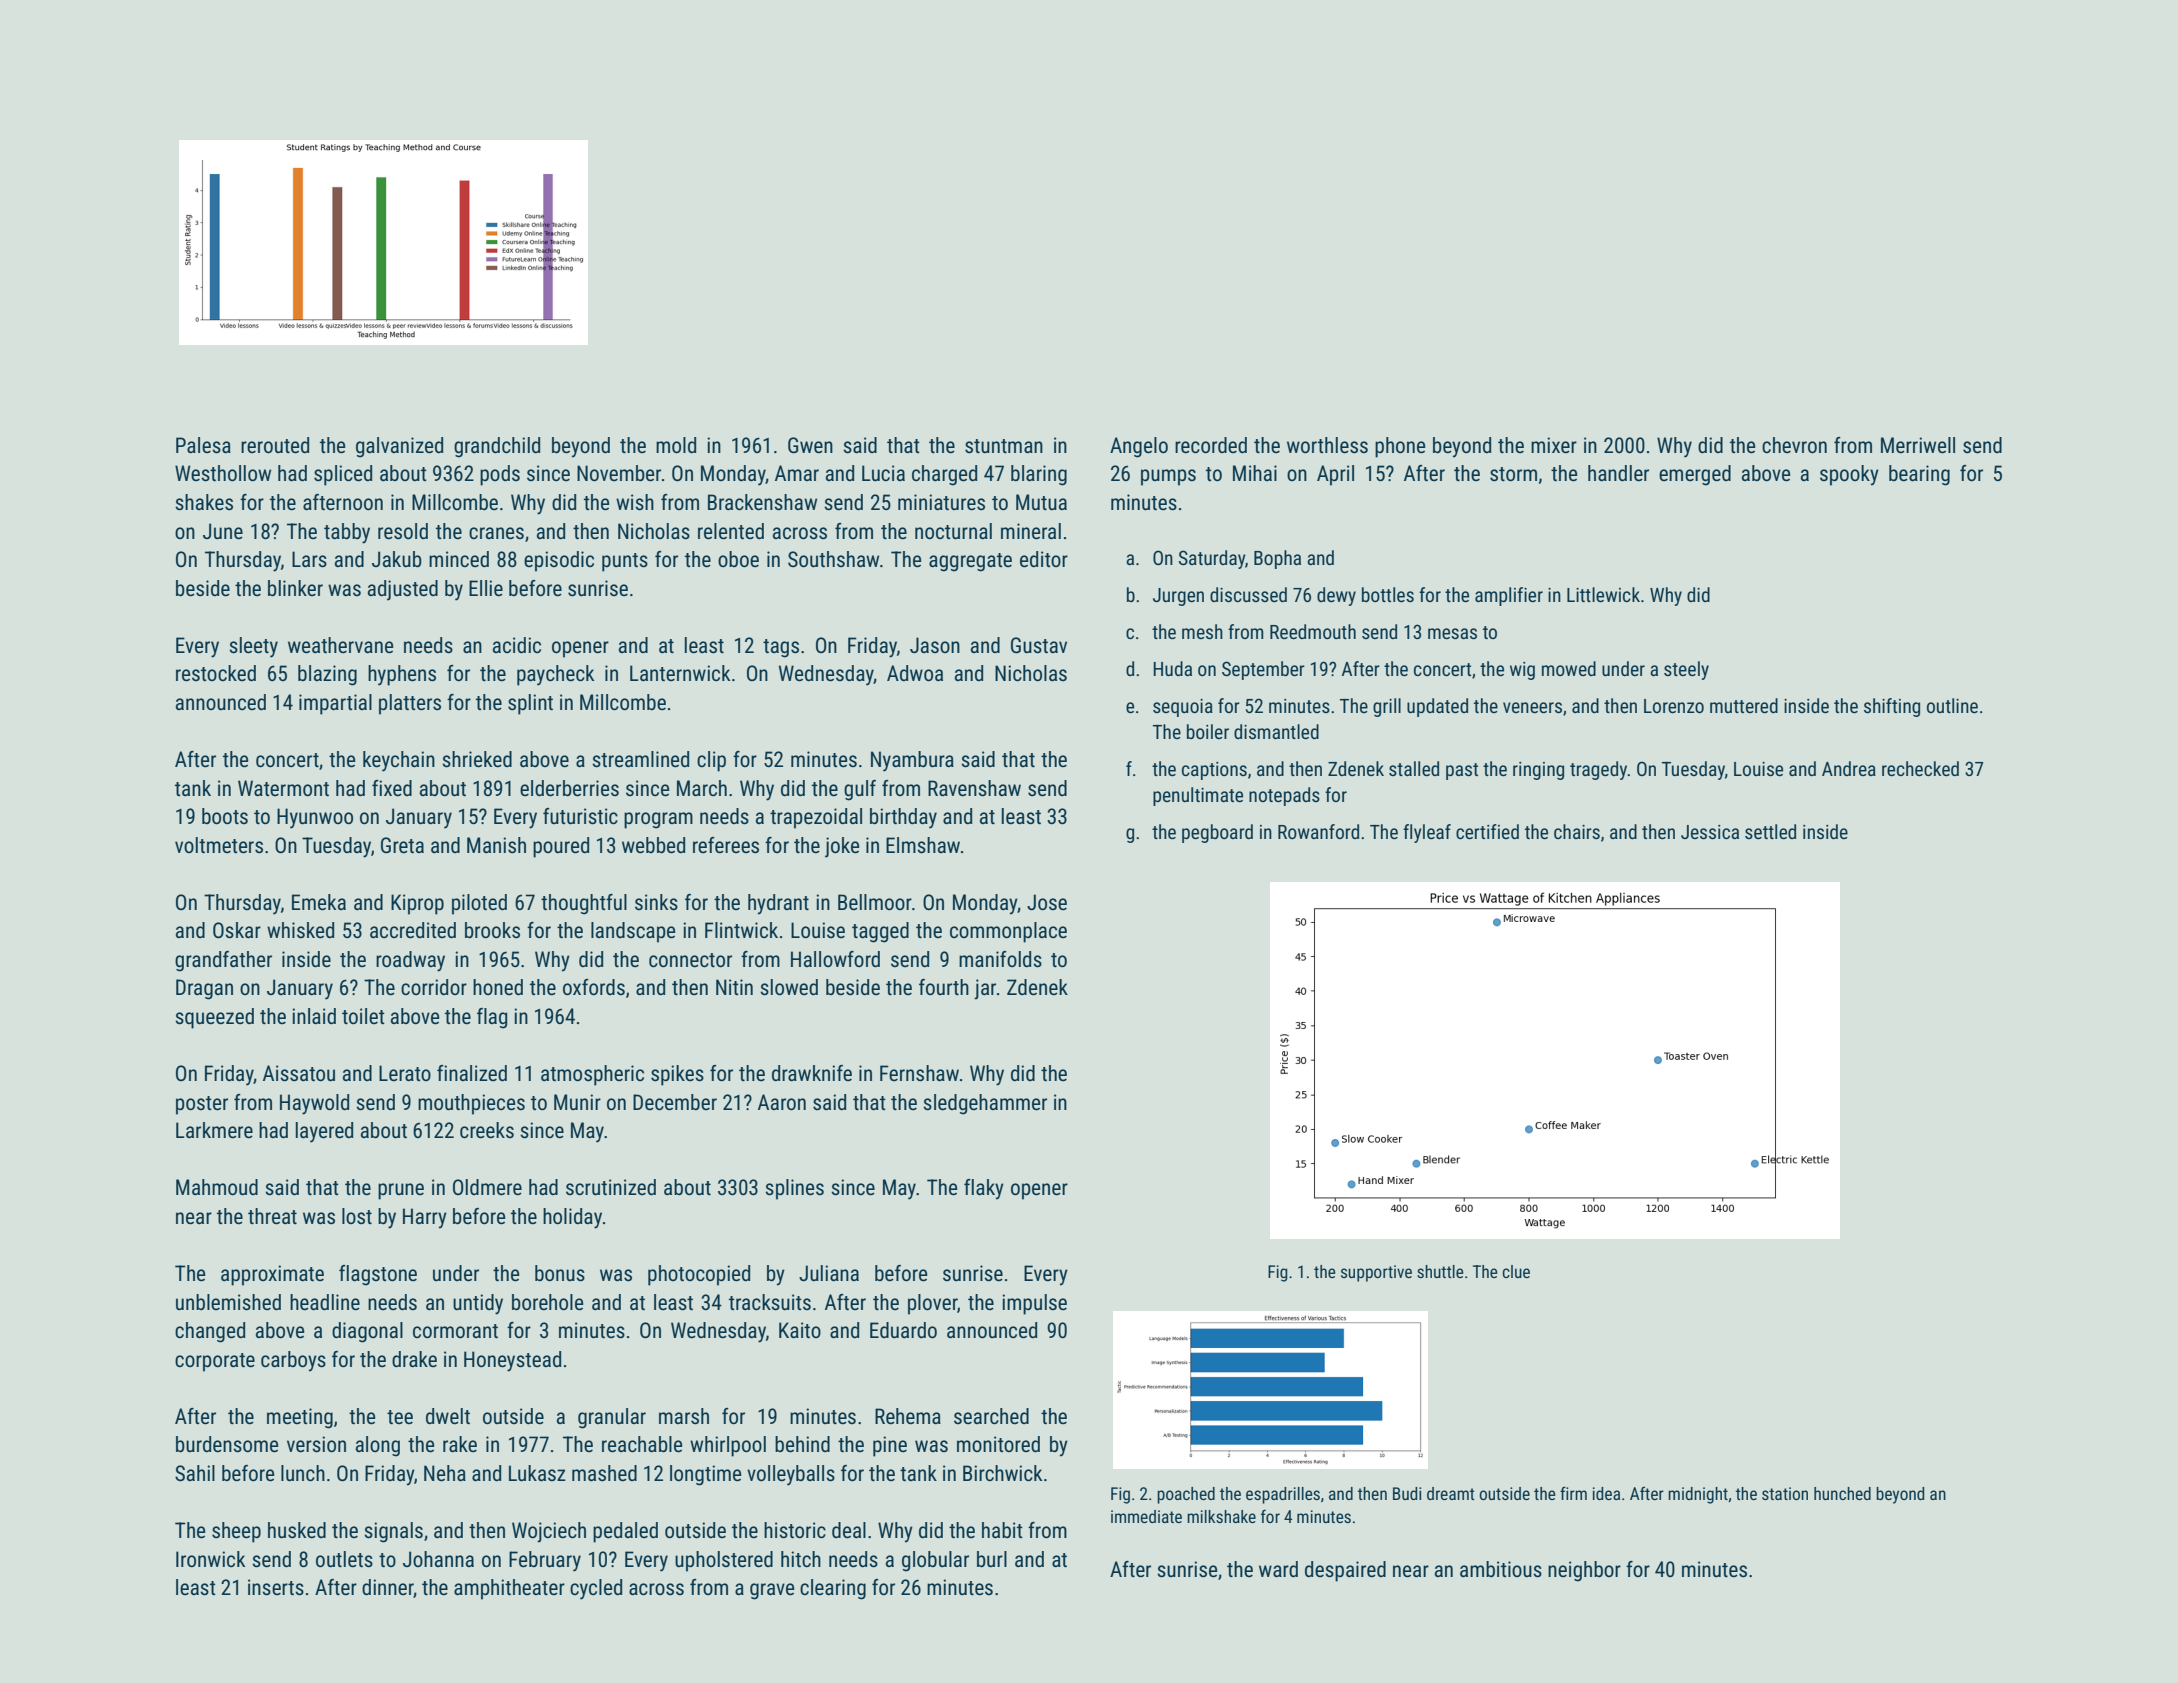 Image resolution: width=2178 pixels, height=1683 pixels. Describe the element at coordinates (705, 1475) in the screenshot. I see `longtime` at that location.
